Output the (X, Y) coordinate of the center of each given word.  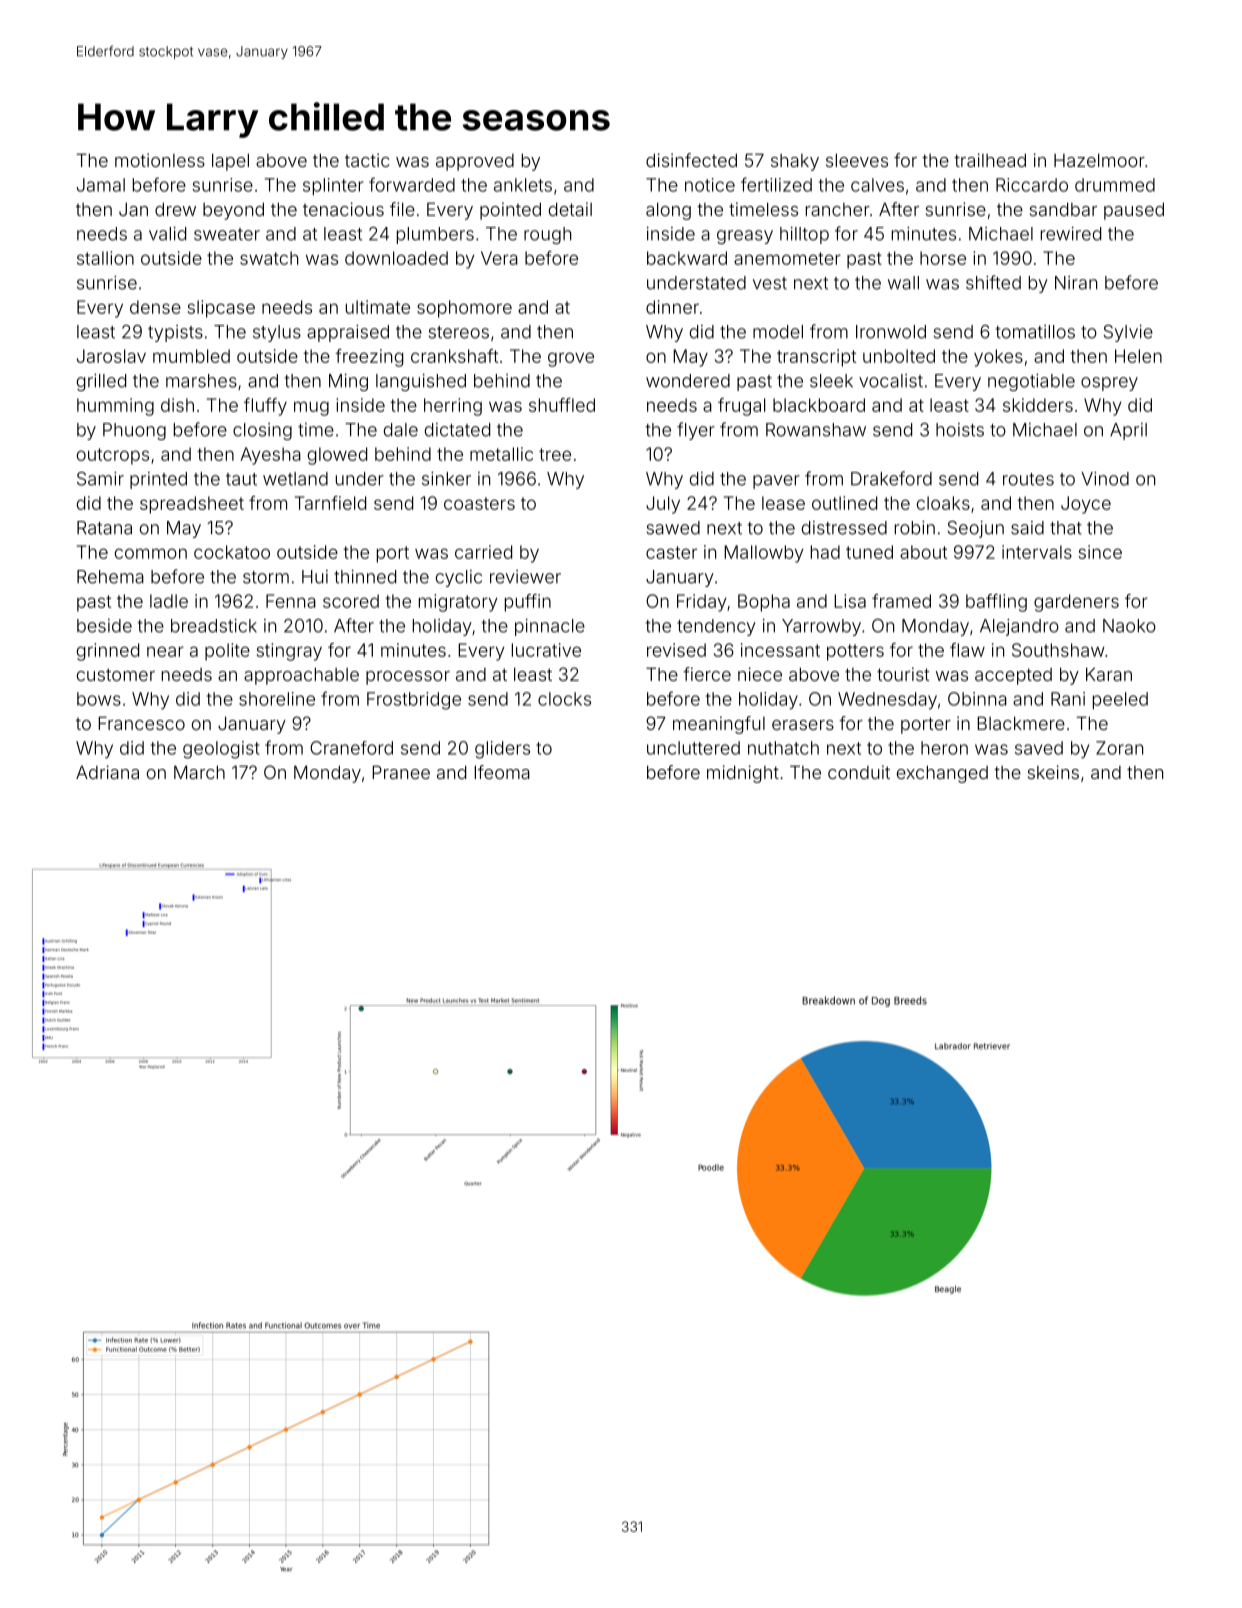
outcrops (113, 456)
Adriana (107, 772)
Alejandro (1019, 627)
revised (676, 650)
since (1100, 552)
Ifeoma (502, 772)
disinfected (691, 160)
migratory (458, 603)
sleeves (857, 160)
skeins (1053, 772)
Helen (1138, 356)
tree (555, 454)
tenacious (343, 209)
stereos (459, 332)
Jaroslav (111, 356)
